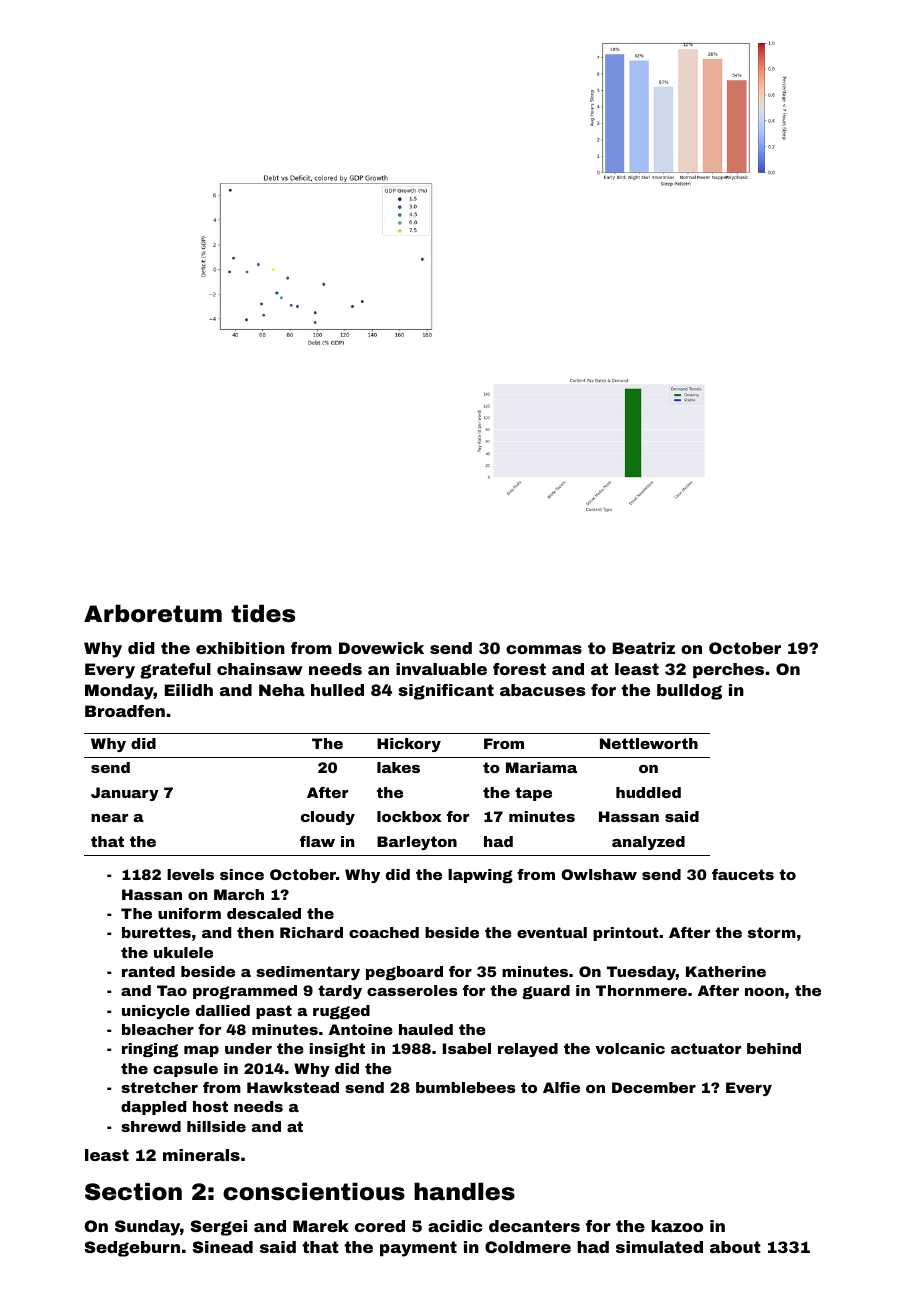 The height and width of the screenshot is (1316, 908). Describe the element at coordinates (417, 843) in the screenshot. I see `Barleyton` at that location.
